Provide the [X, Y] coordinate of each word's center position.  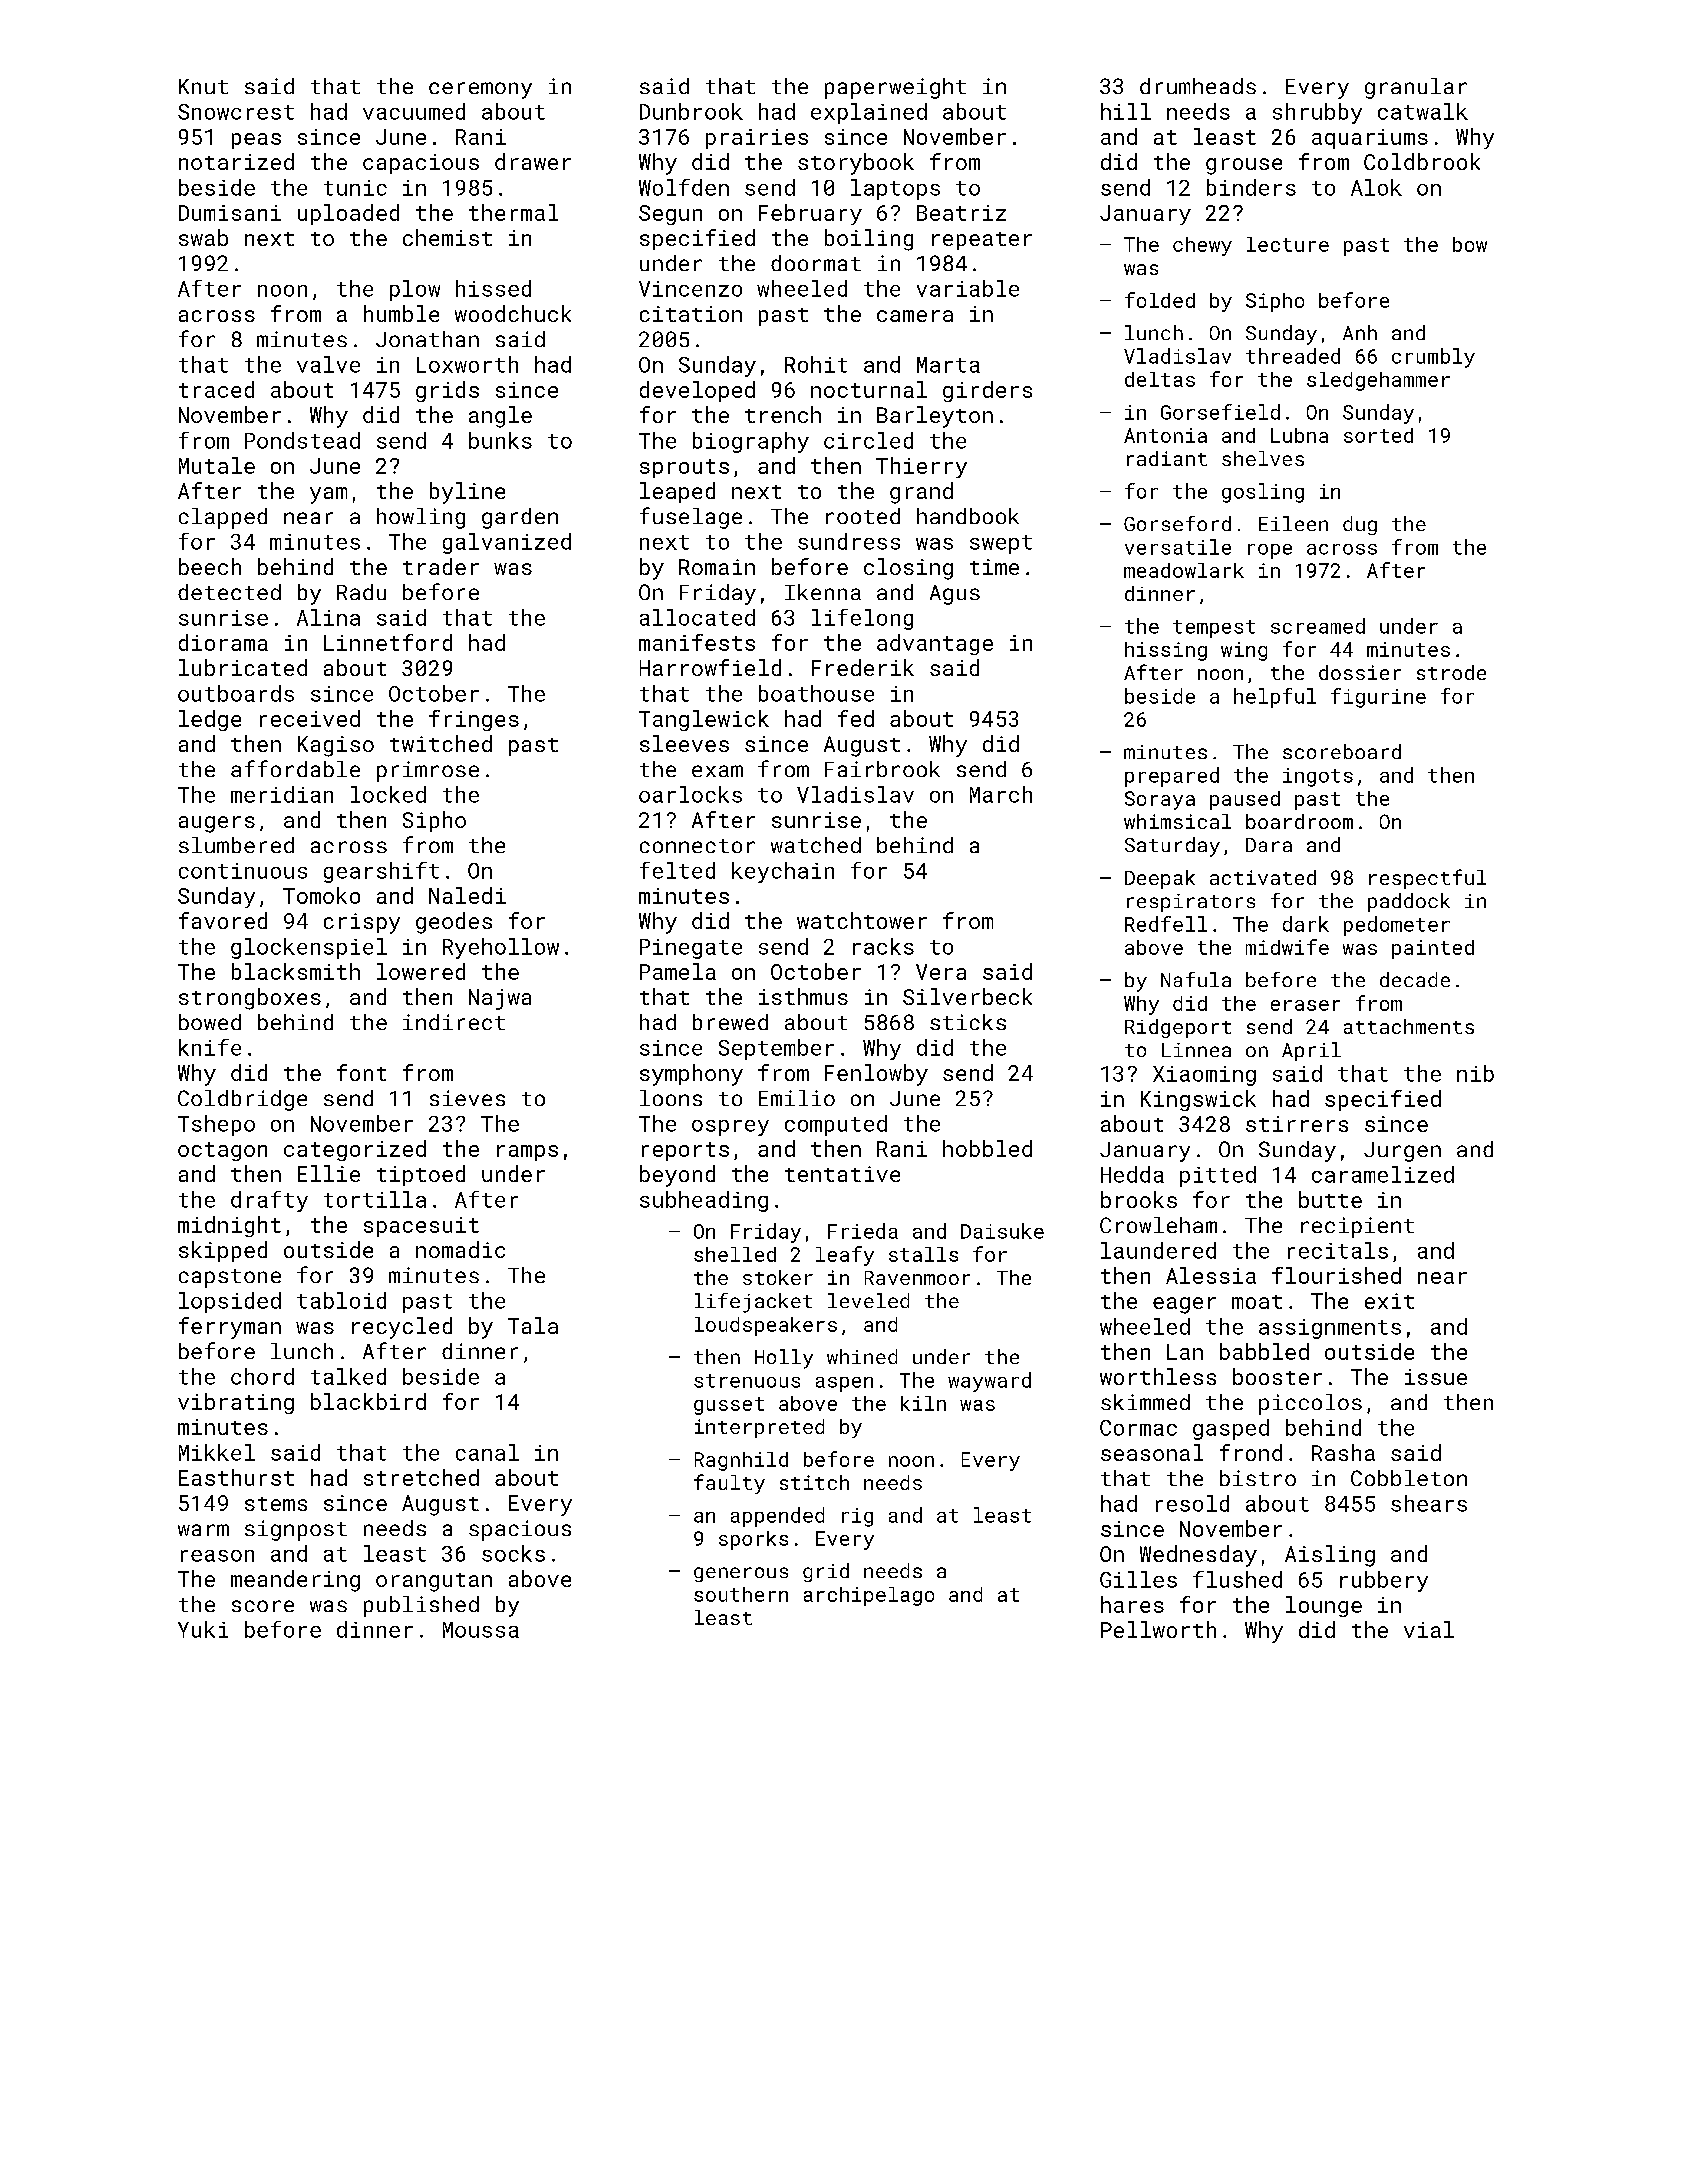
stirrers [1297, 1124]
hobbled [987, 1148]
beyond [677, 1176]
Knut [203, 86]
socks [513, 1553]
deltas [1160, 379]
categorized [355, 1150]
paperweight [895, 88]
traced [216, 389]
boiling [869, 240]
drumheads [1198, 86]
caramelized [1383, 1174]
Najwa [500, 999]
